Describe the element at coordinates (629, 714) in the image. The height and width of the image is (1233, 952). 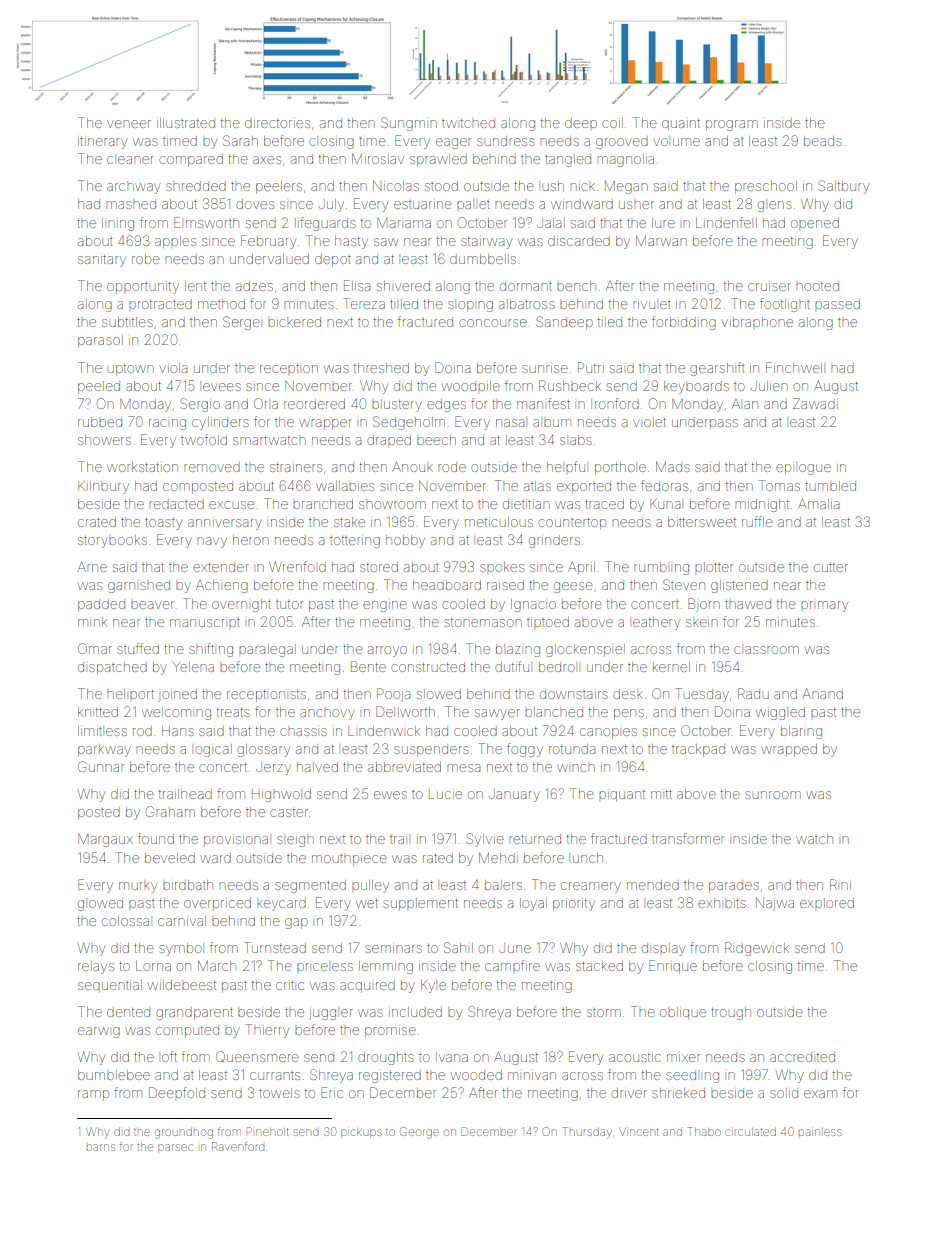
I see `pens` at that location.
